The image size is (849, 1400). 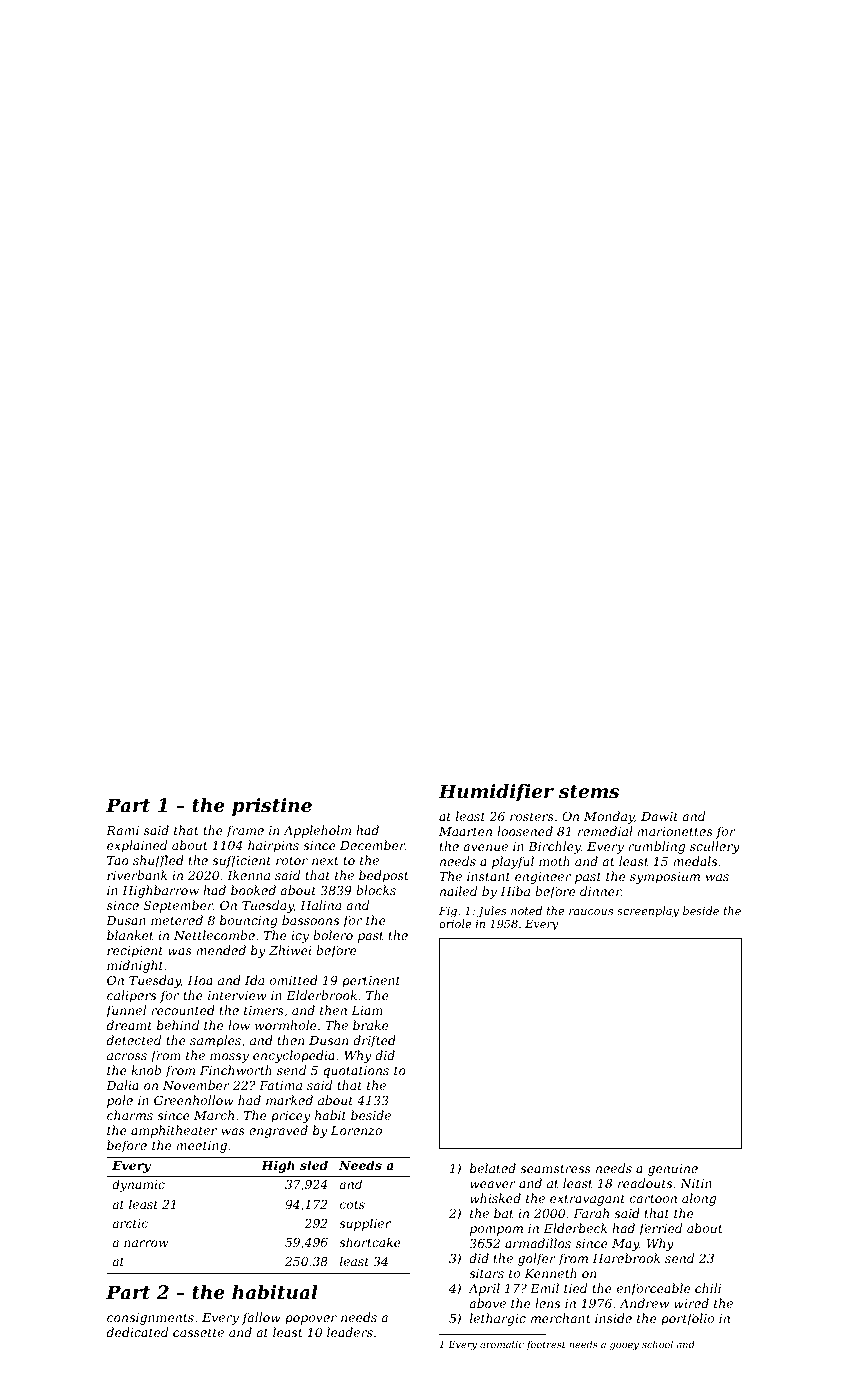 I want to click on cassette, so click(x=198, y=1332).
